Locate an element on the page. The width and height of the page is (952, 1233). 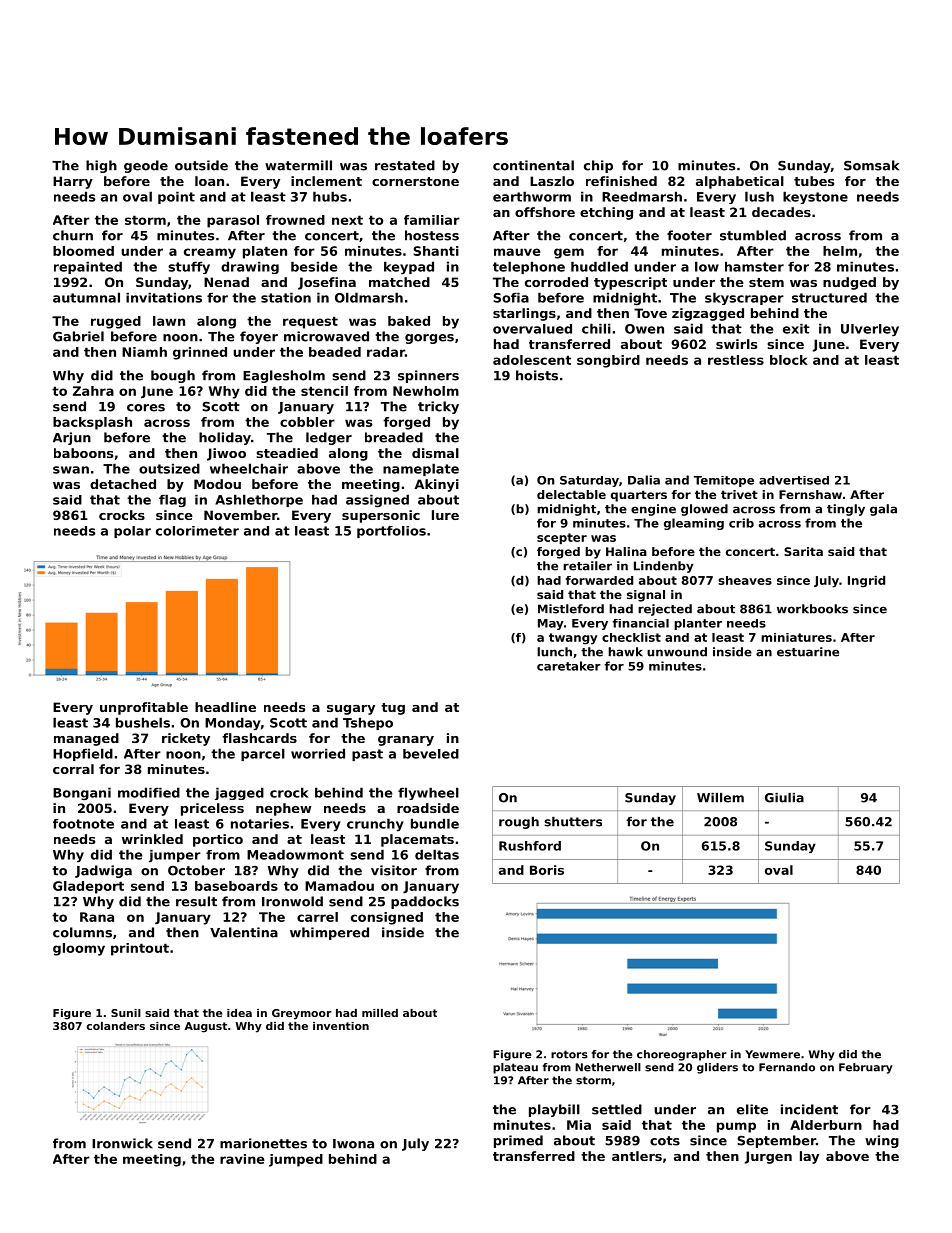
tug is located at coordinates (393, 709).
